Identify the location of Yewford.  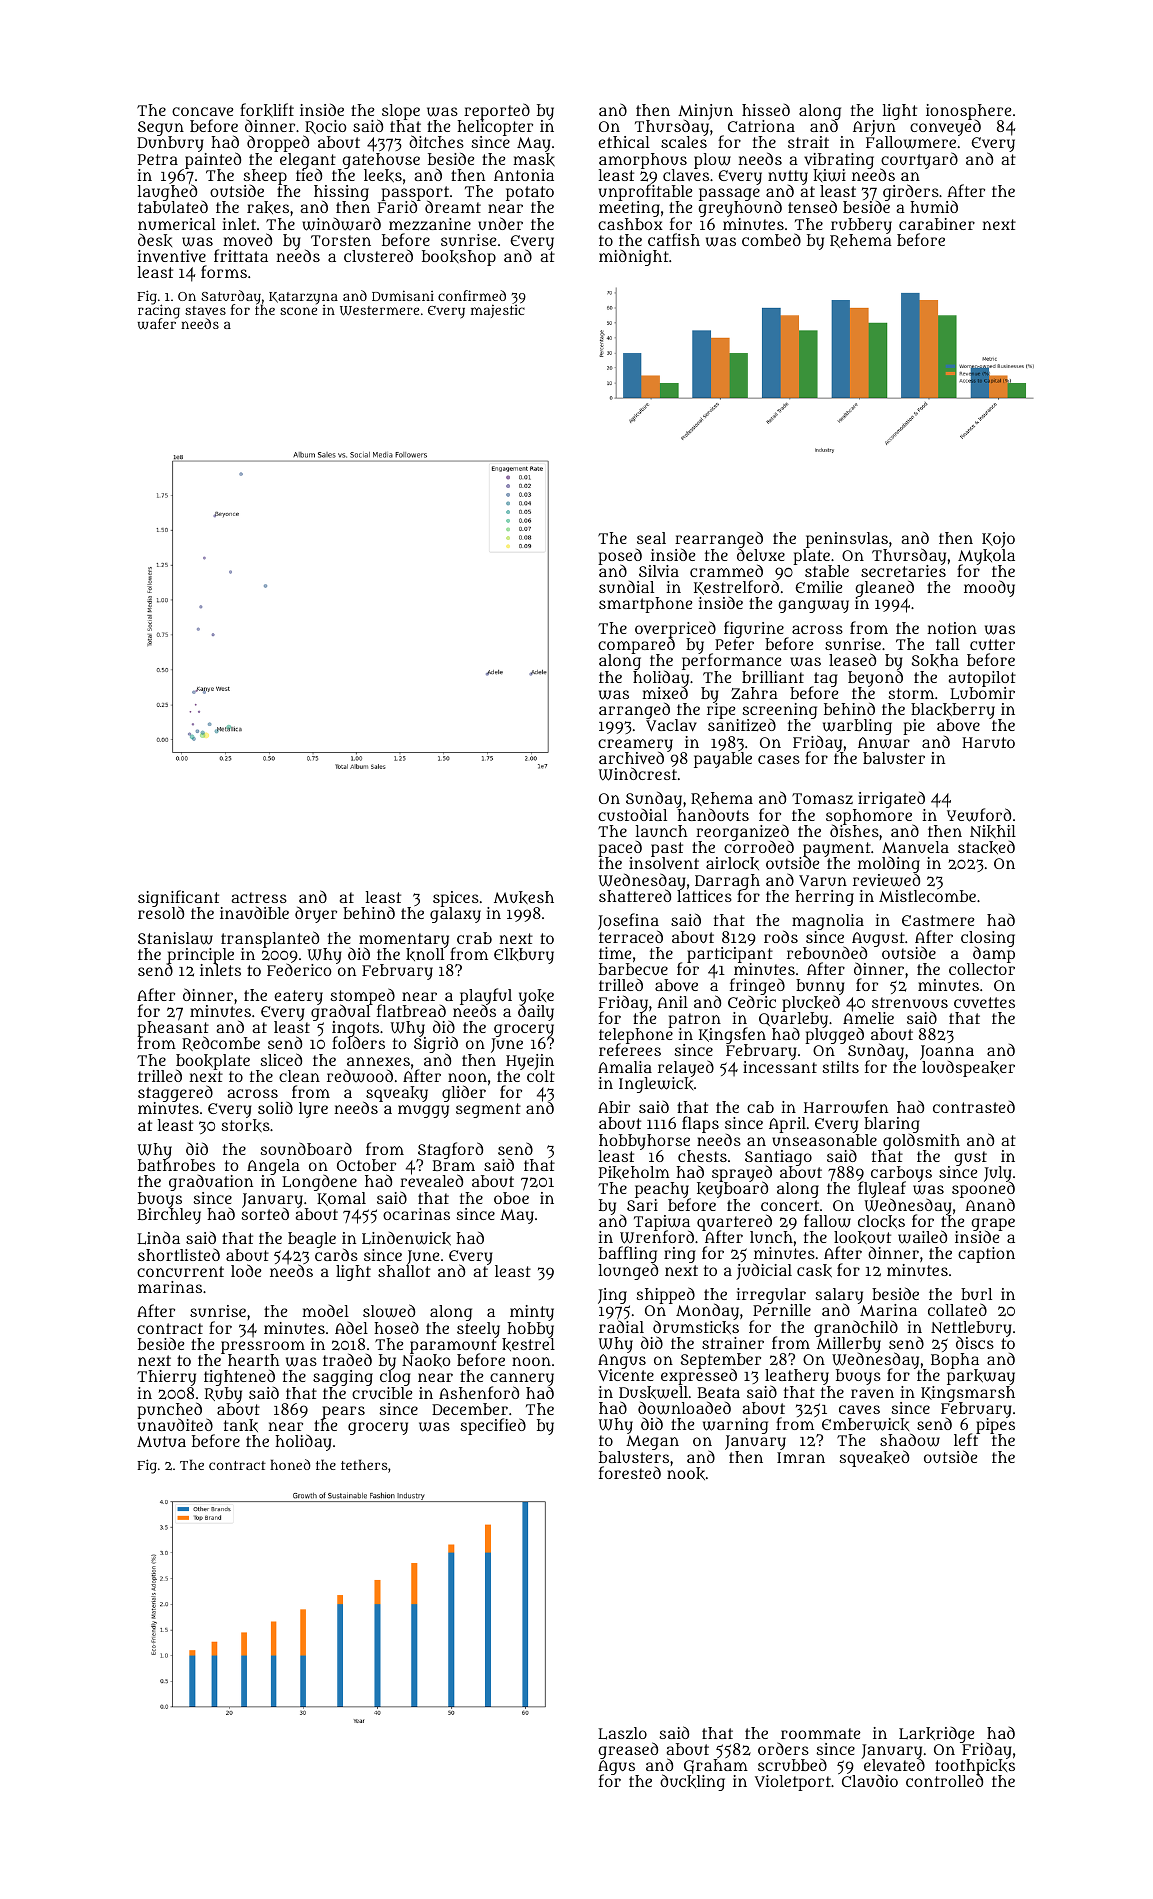
(979, 815).
